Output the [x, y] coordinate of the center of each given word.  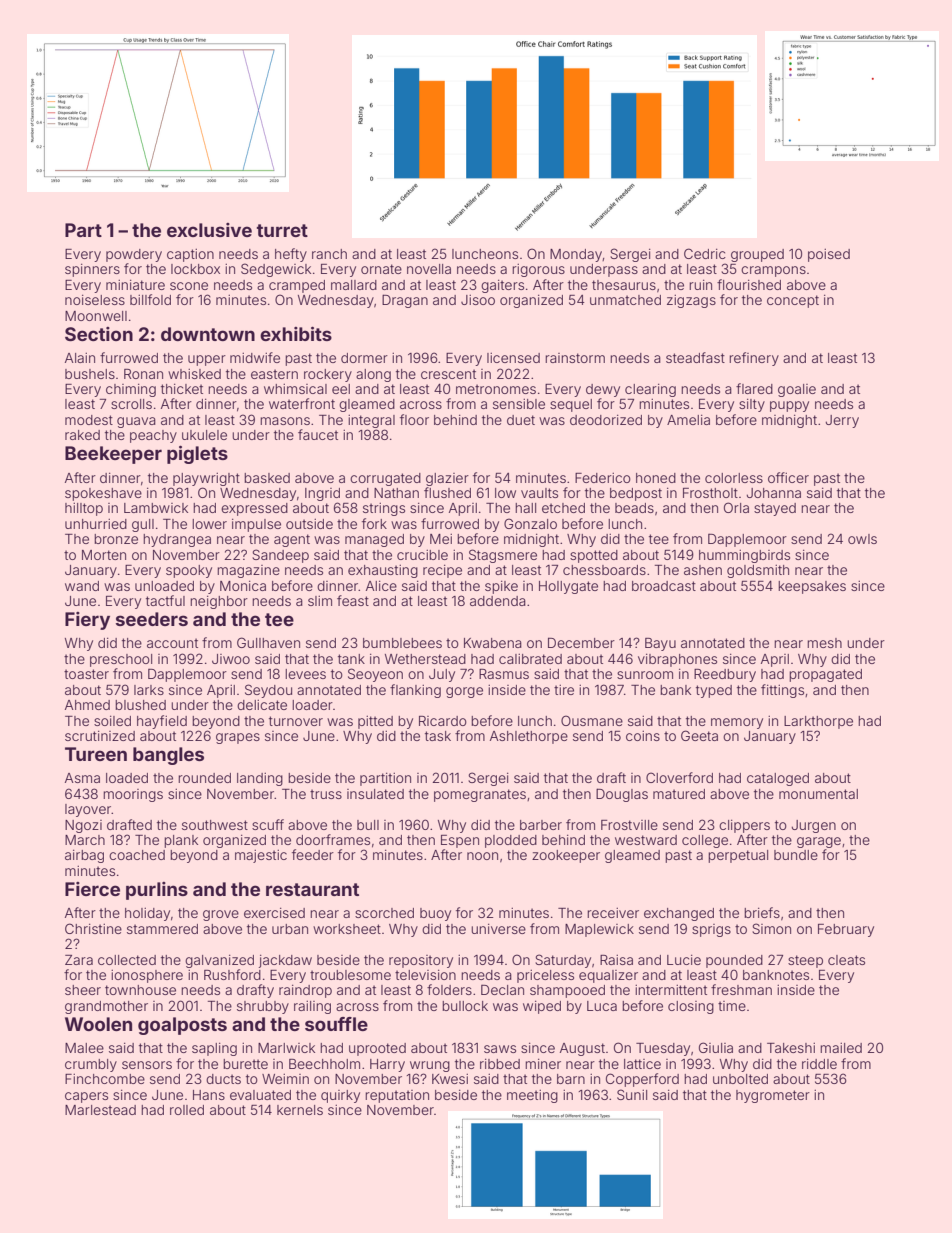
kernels [300, 1110]
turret [282, 230]
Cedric [705, 253]
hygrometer [773, 1096]
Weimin [285, 1079]
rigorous [538, 270]
